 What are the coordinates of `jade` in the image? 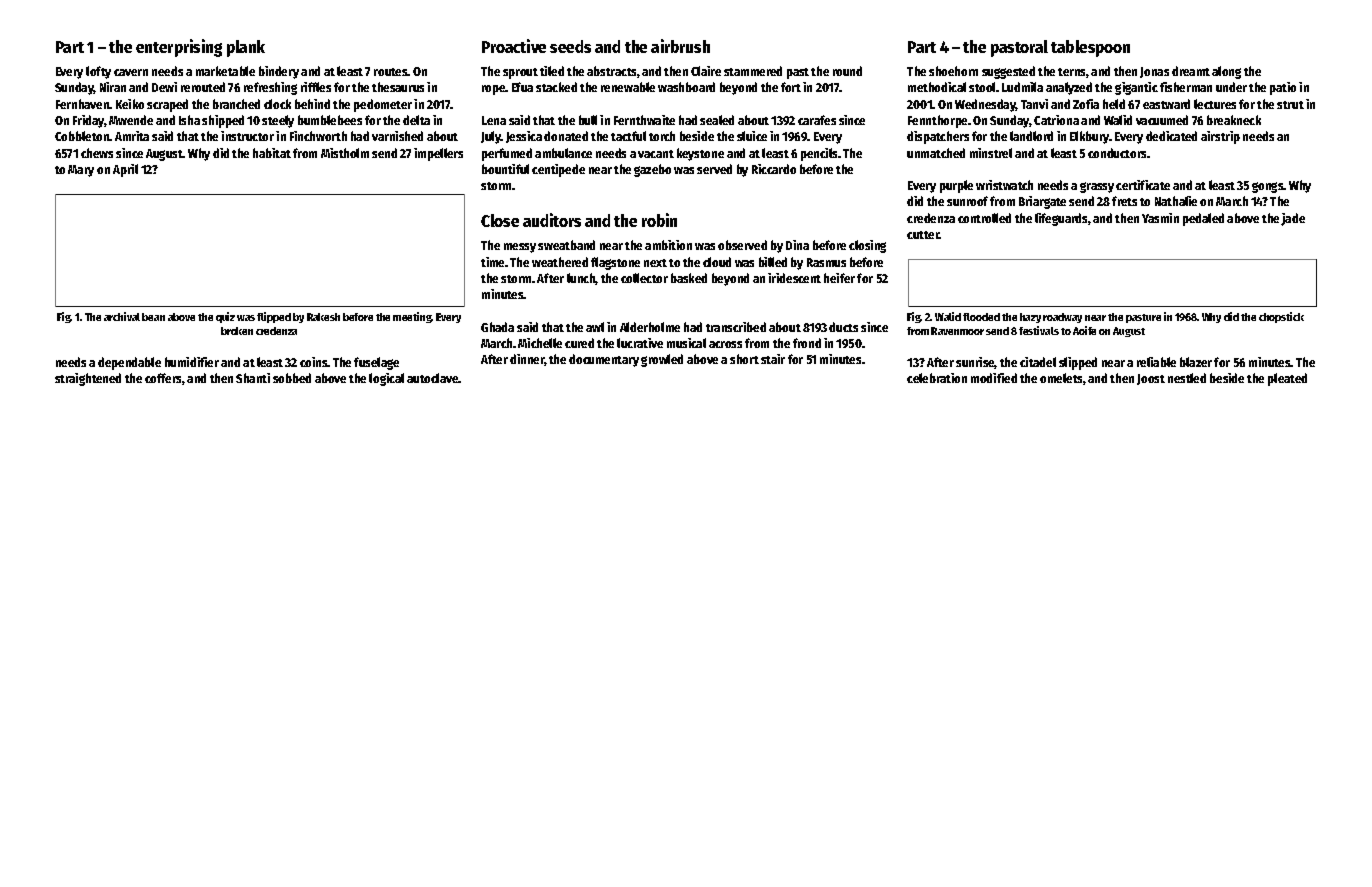 It's located at (1293, 219).
